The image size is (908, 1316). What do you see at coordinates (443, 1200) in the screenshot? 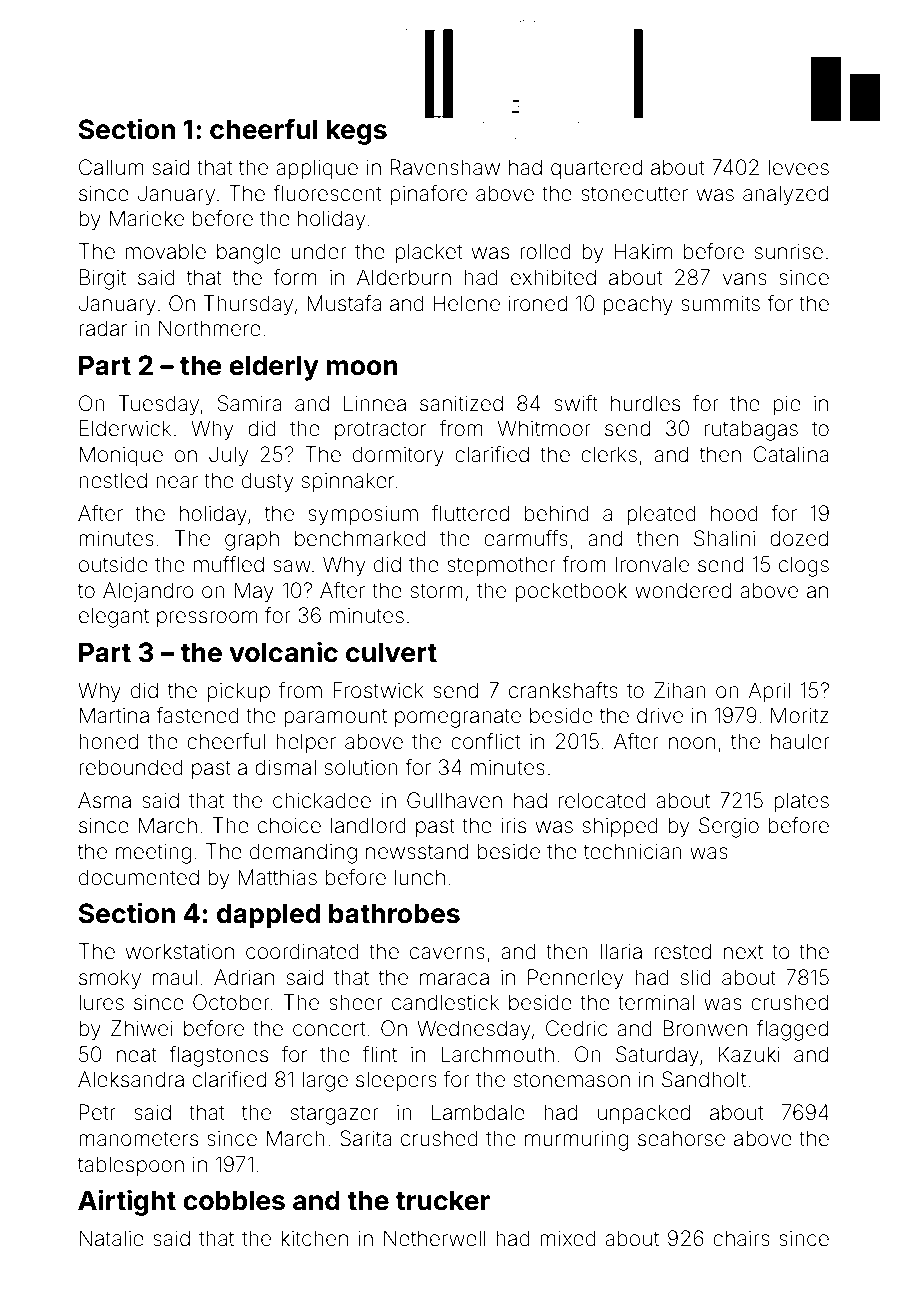
I see `trucker` at bounding box center [443, 1200].
